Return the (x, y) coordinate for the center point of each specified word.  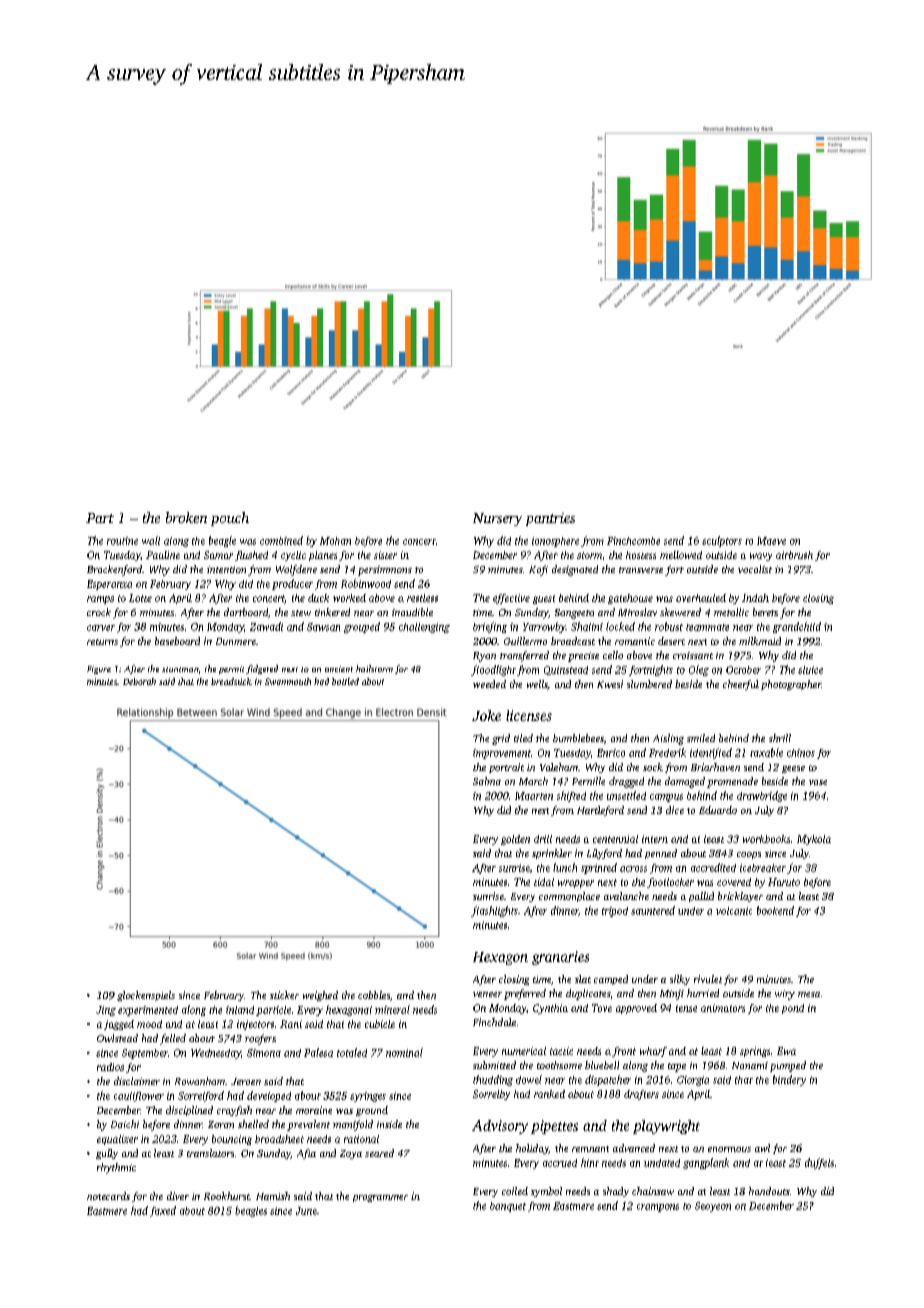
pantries (550, 519)
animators (723, 1008)
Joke (486, 715)
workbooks (766, 839)
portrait (506, 768)
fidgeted (262, 669)
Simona (264, 1053)
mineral (392, 1009)
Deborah (139, 681)
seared (379, 1153)
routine (122, 541)
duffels (819, 1163)
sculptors (722, 541)
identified (711, 753)
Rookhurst (227, 1196)
